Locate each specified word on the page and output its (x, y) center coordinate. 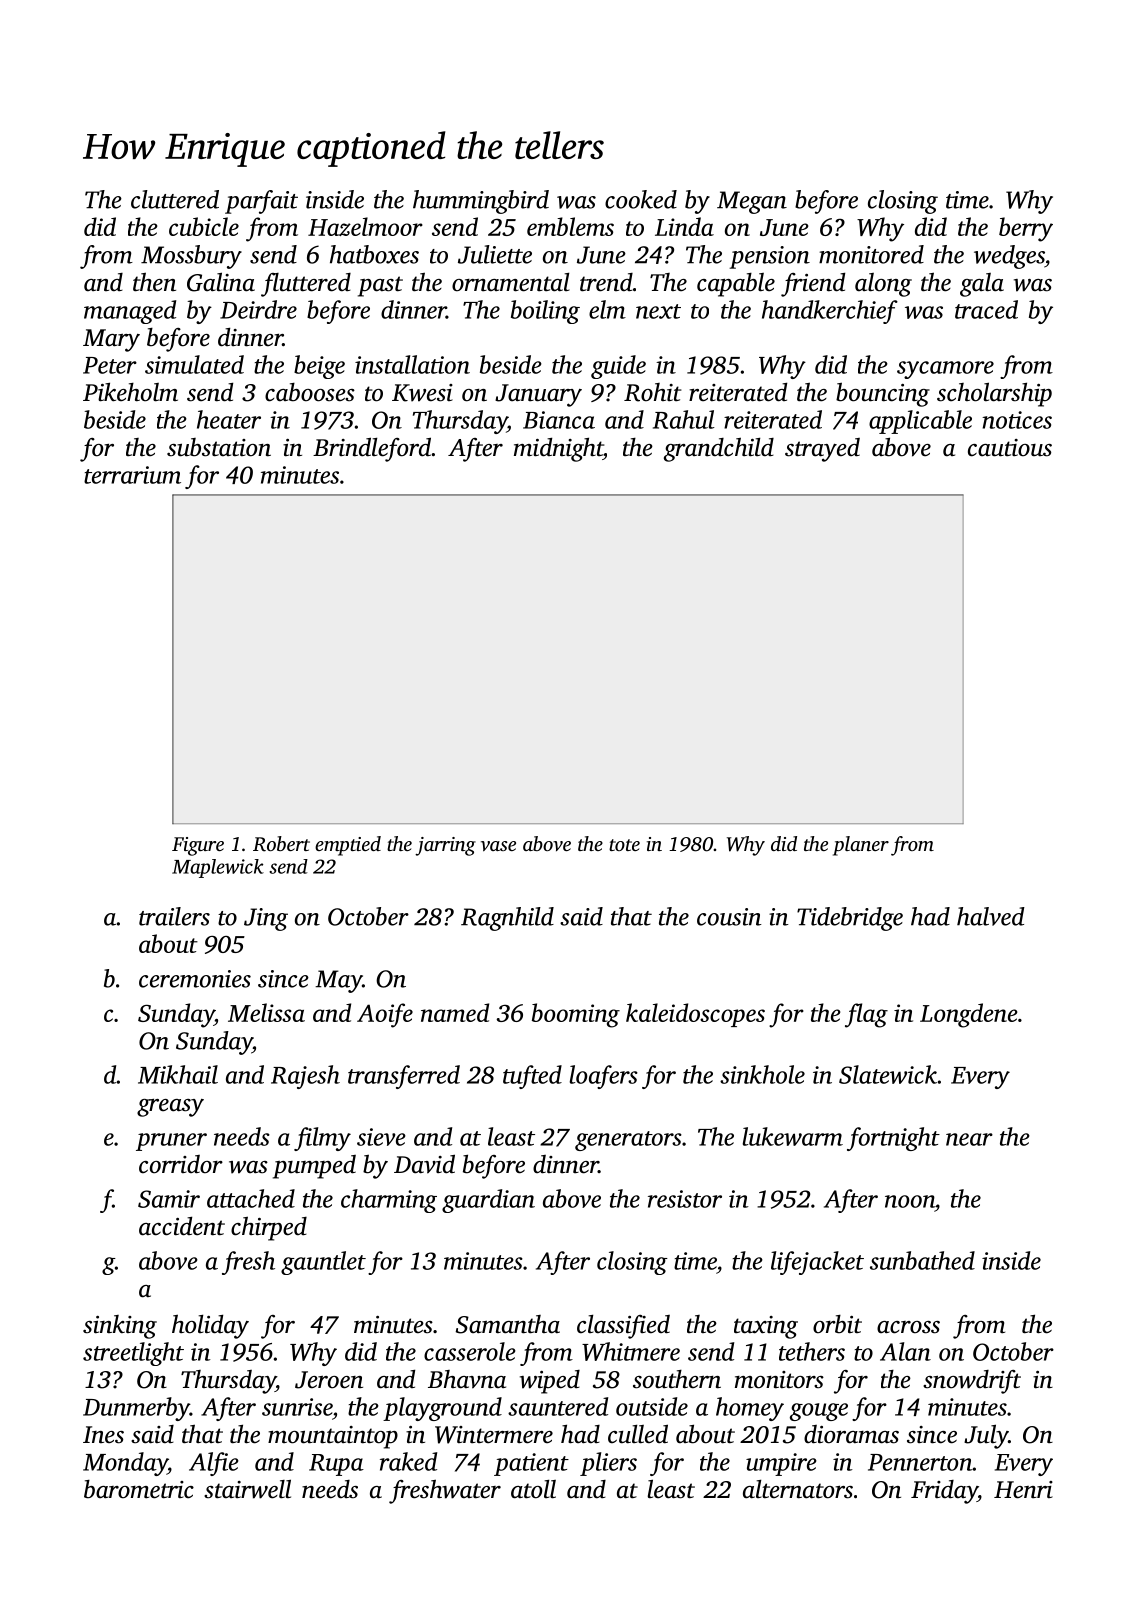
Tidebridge (850, 919)
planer (861, 846)
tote (624, 845)
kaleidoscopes (695, 1015)
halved (991, 916)
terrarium (132, 475)
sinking (120, 1327)
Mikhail (178, 1074)
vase (498, 846)
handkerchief (830, 312)
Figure (198, 846)
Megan (752, 202)
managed (130, 312)
